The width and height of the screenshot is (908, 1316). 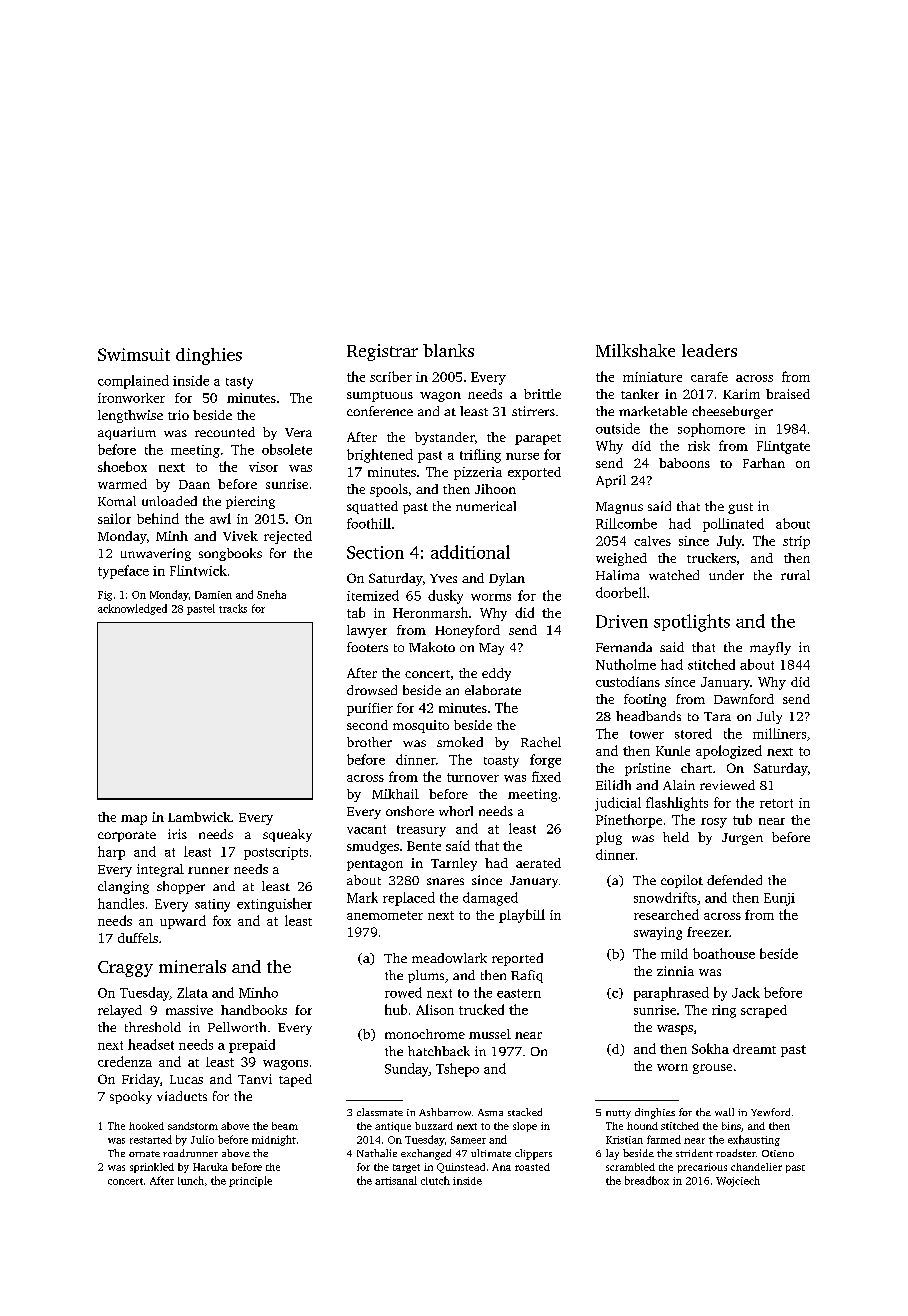 What do you see at coordinates (635, 350) in the screenshot?
I see `Milkshake` at bounding box center [635, 350].
